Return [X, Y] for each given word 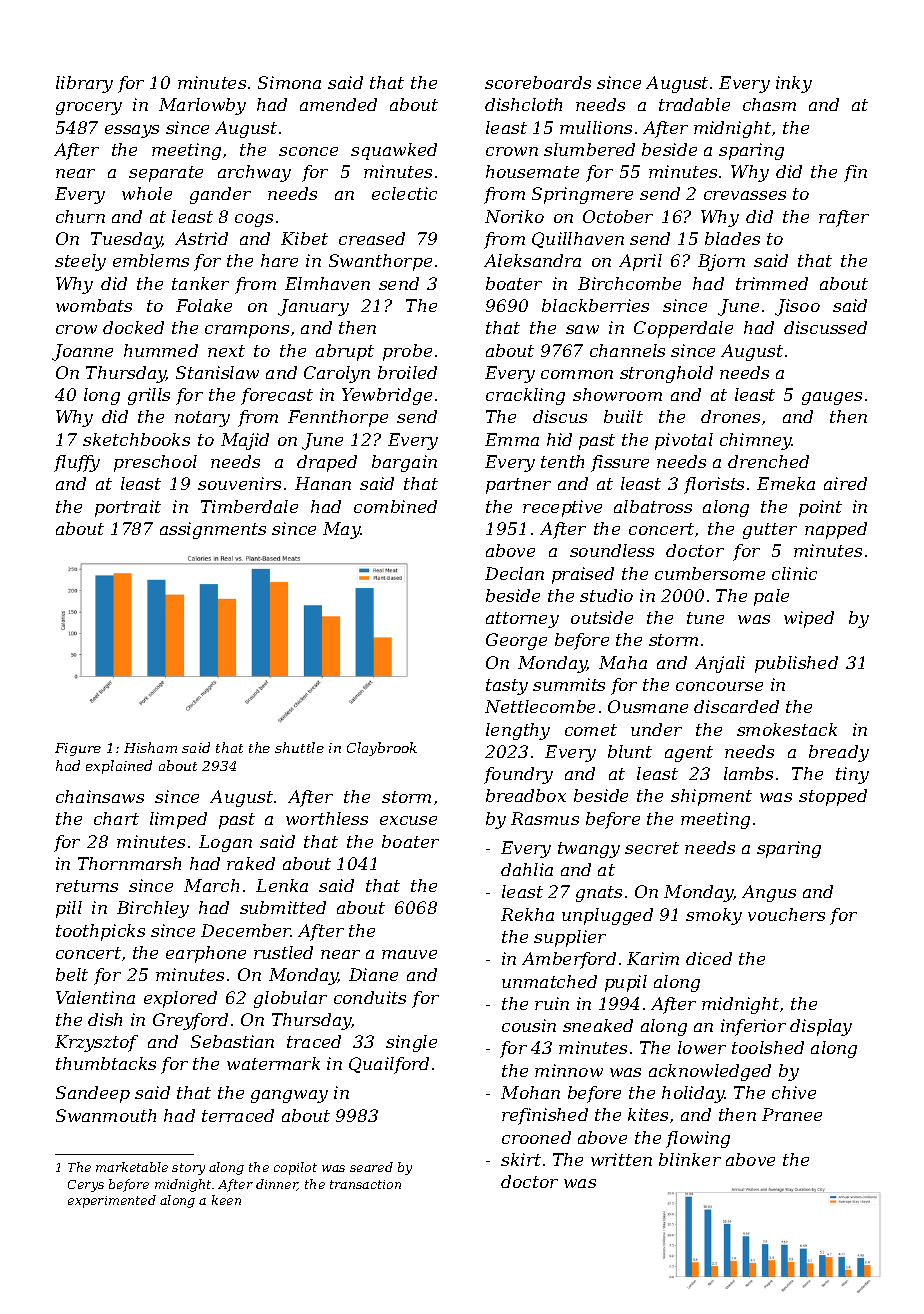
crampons [247, 331]
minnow [569, 1070]
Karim [653, 958]
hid [559, 439]
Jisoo [797, 307]
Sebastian [232, 1041]
